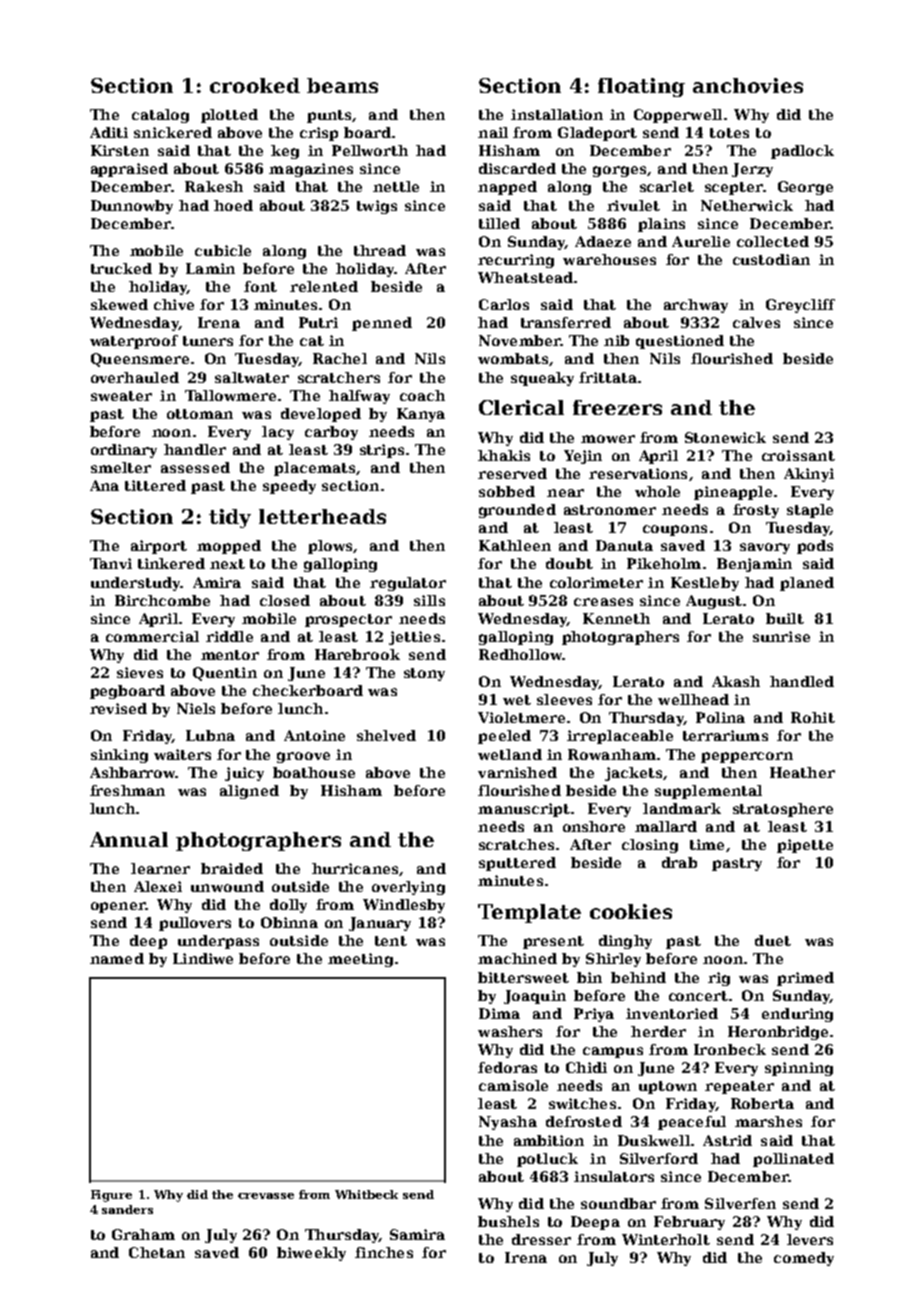 This document has width=924, height=1308. I want to click on anchovies, so click(748, 85).
